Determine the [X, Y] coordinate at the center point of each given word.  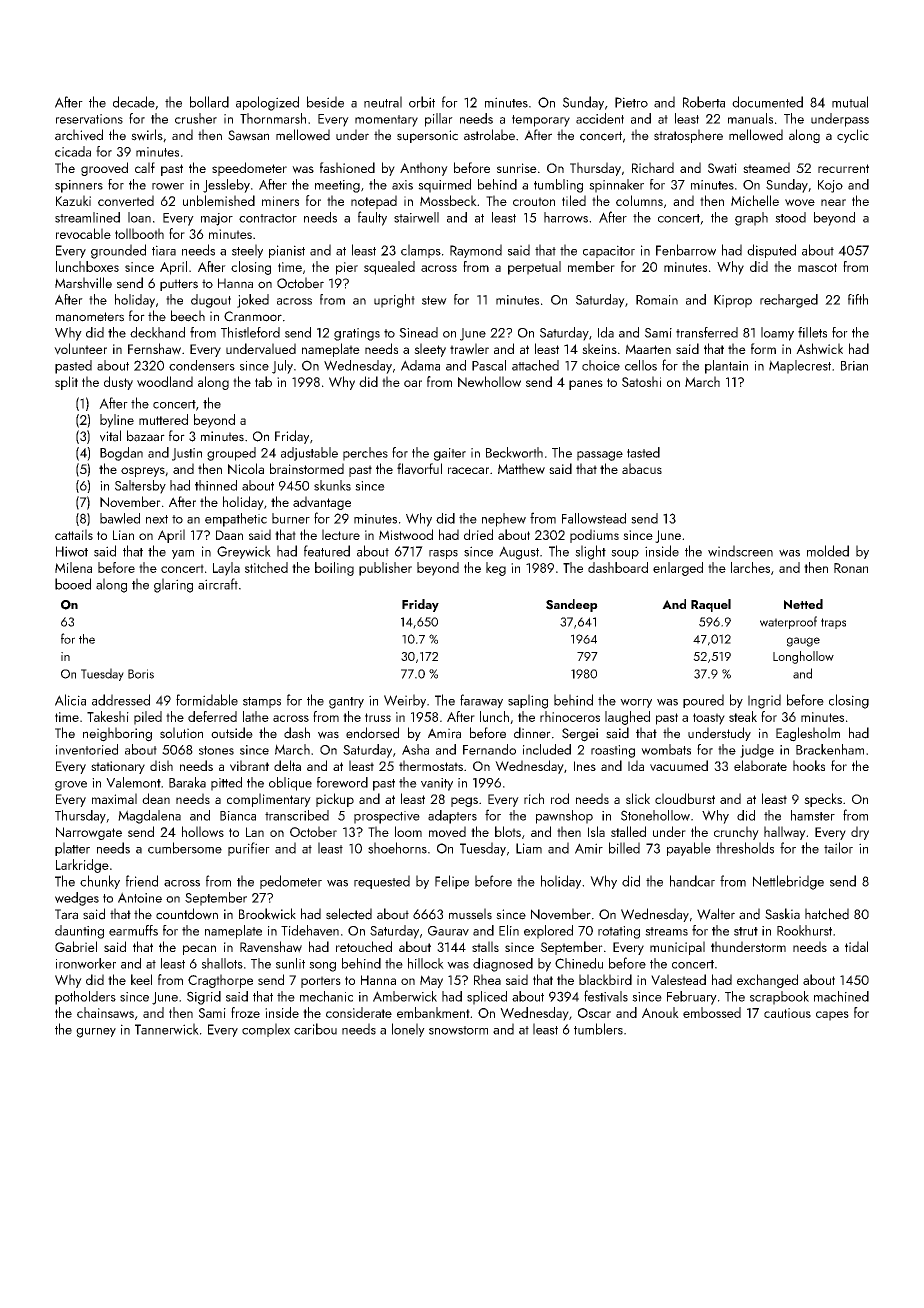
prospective [387, 817]
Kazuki [73, 200]
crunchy [736, 833]
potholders [85, 998]
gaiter [450, 454]
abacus [642, 468]
